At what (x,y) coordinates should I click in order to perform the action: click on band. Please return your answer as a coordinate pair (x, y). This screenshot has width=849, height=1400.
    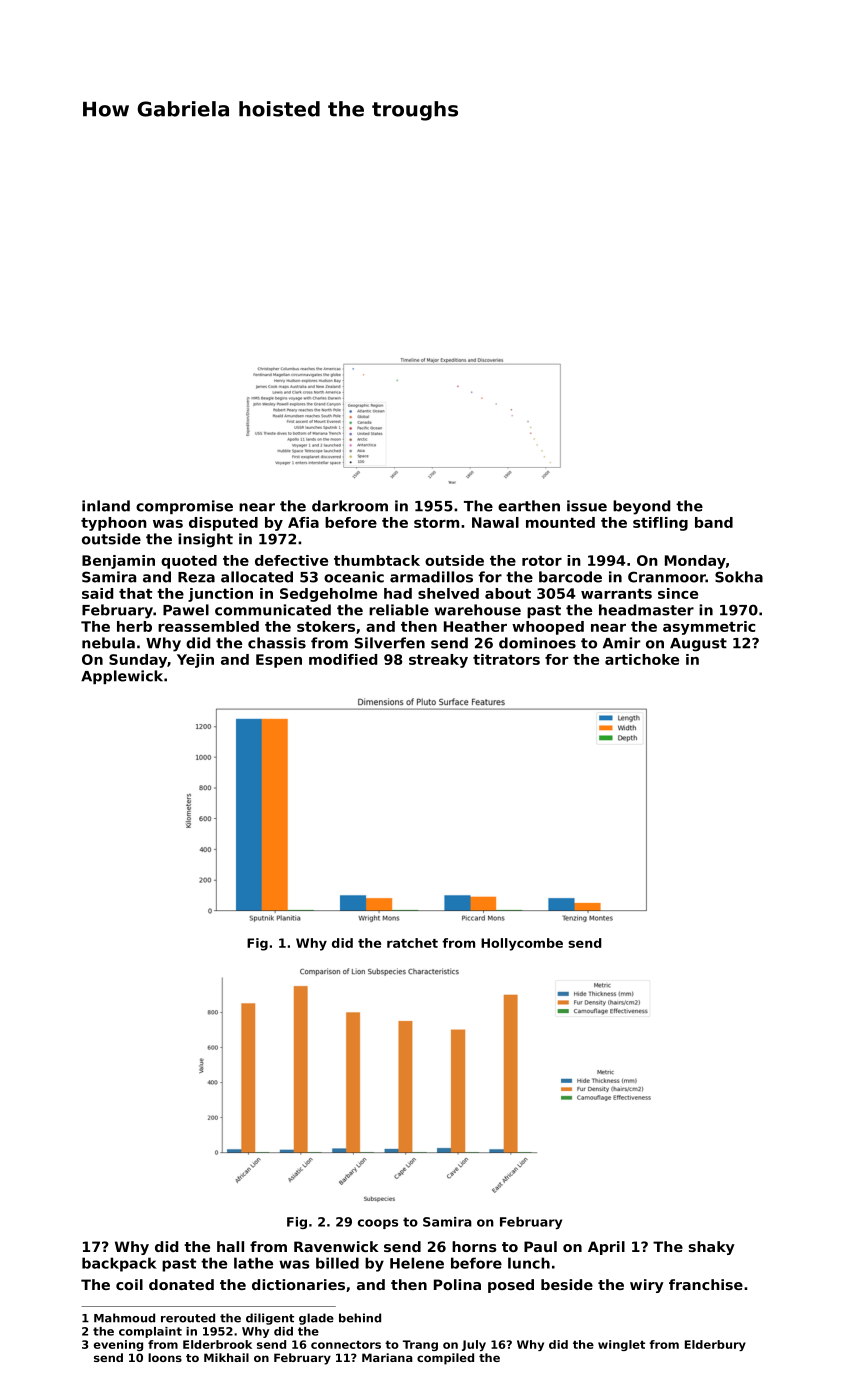
    Looking at the image, I should click on (714, 522).
